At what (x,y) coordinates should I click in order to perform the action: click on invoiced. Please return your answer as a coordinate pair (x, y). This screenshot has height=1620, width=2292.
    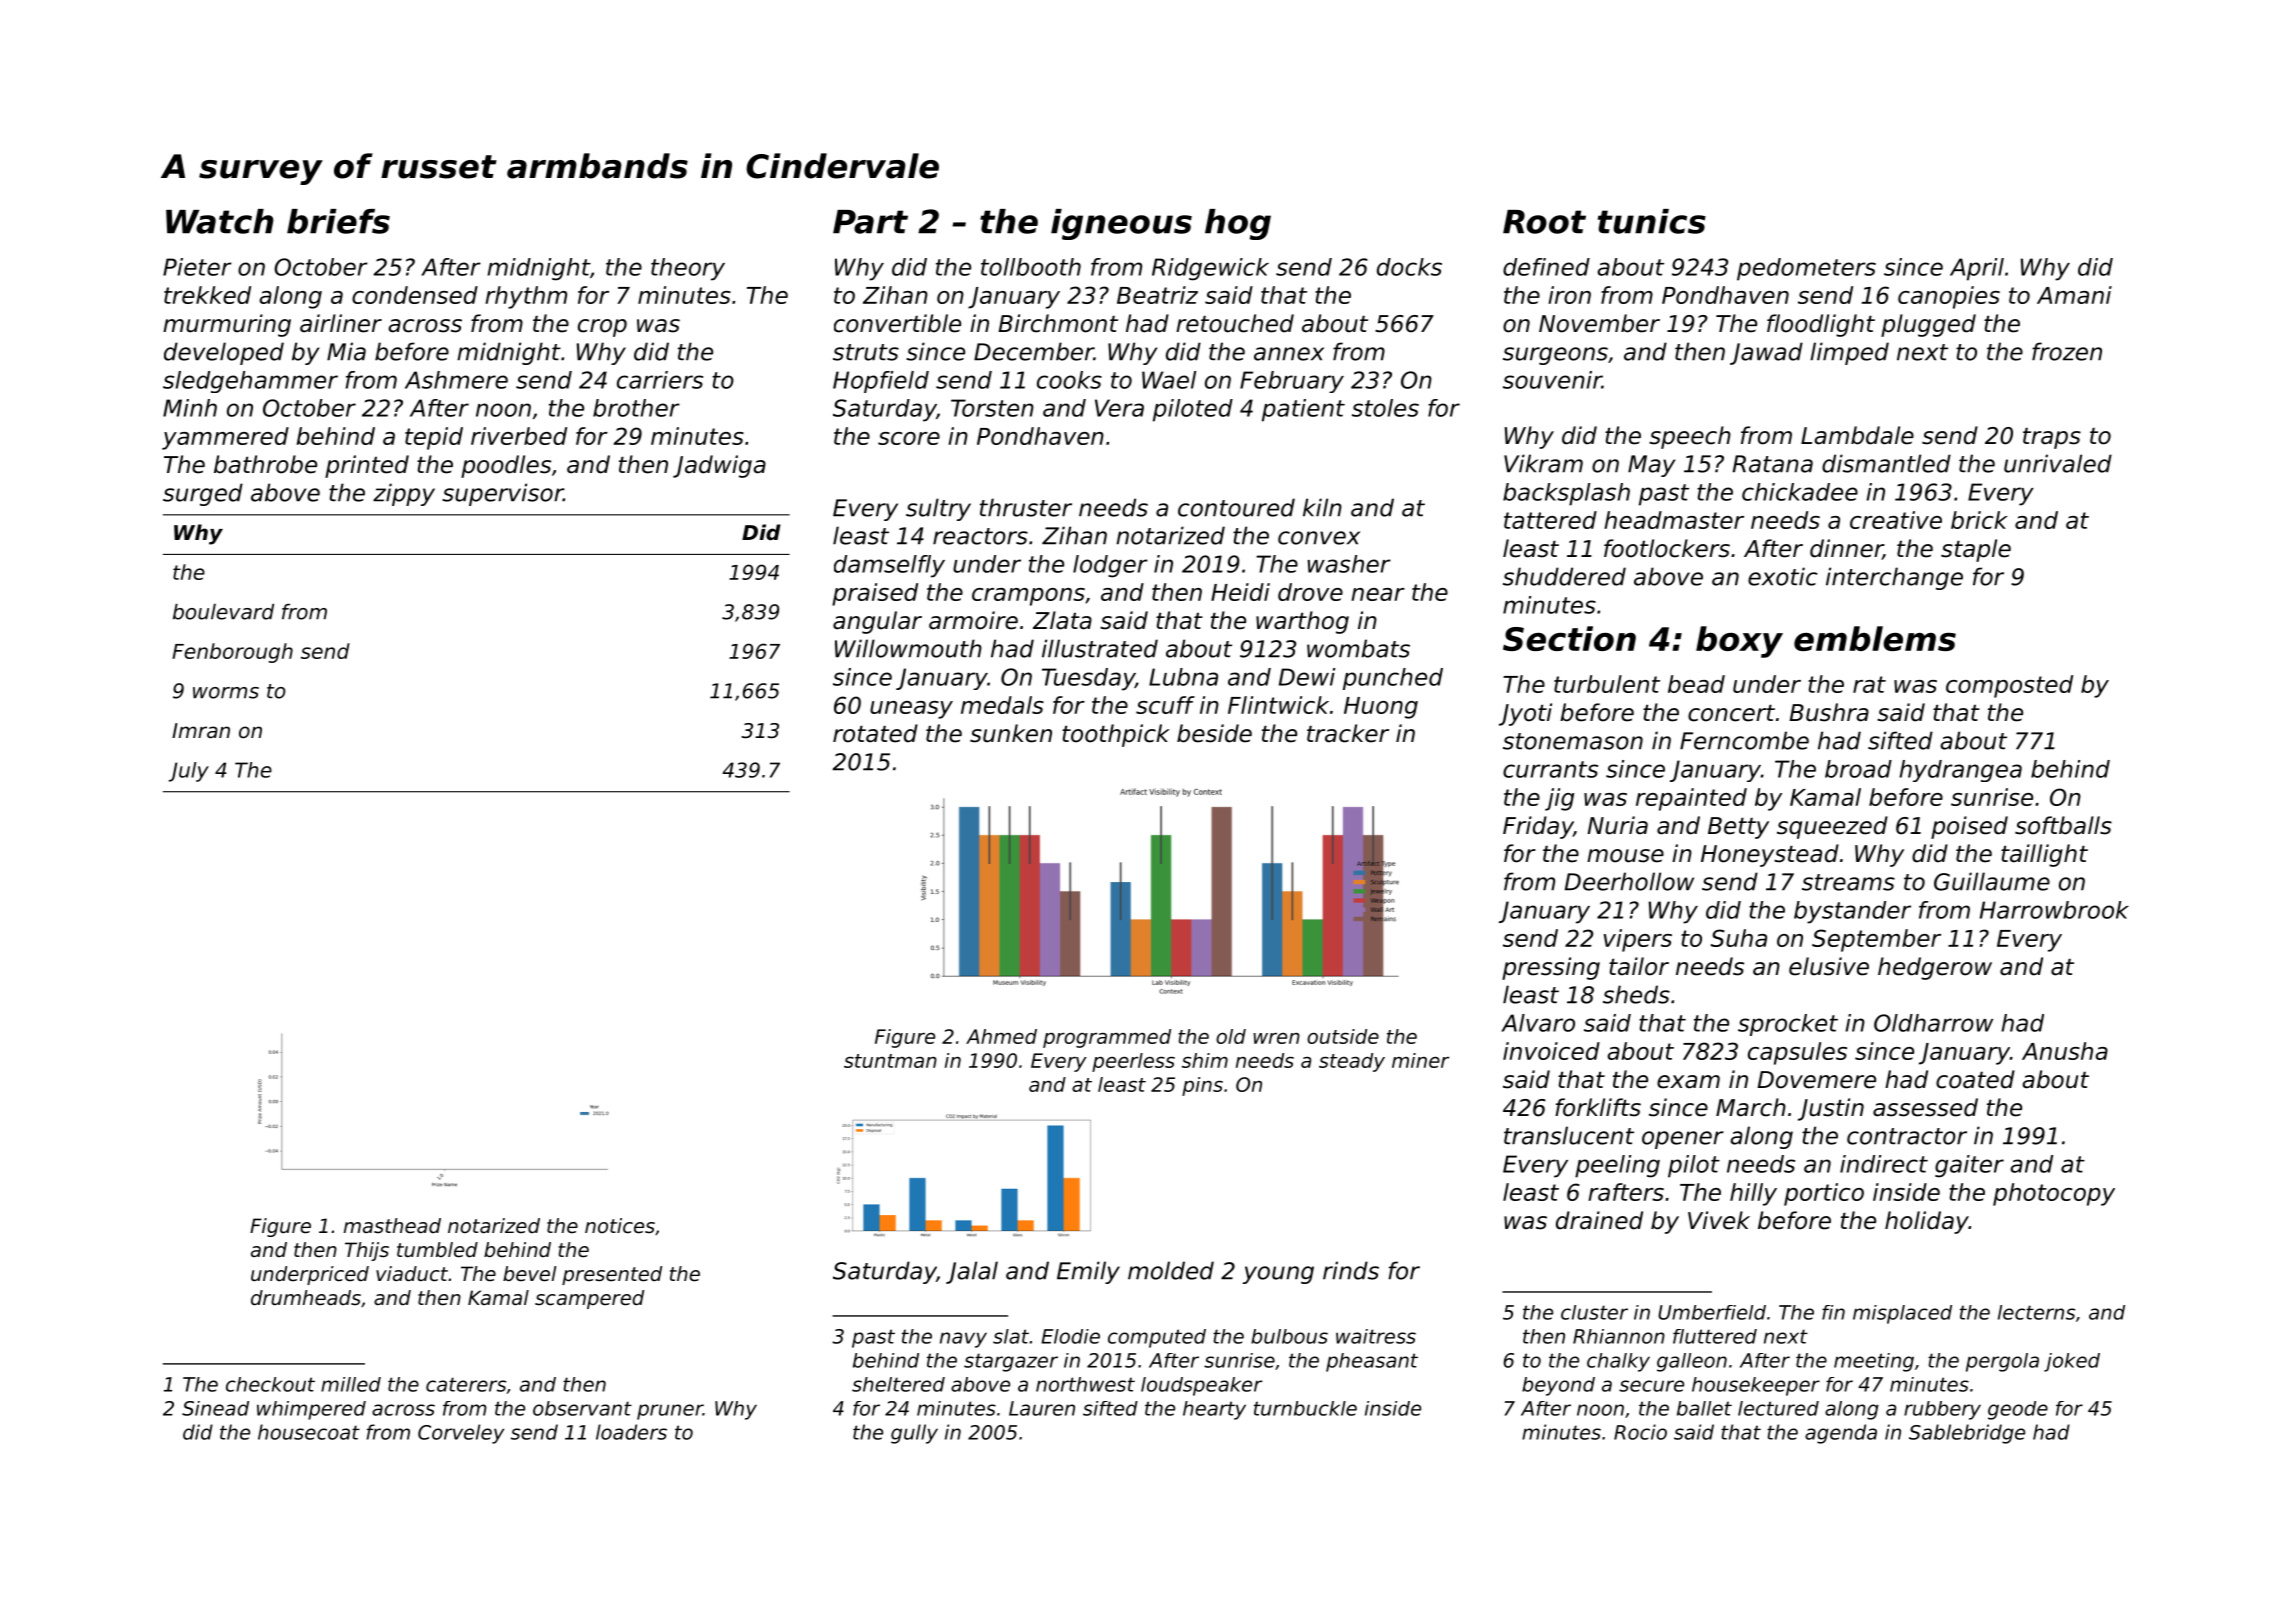
    Looking at the image, I should click on (1551, 1051).
